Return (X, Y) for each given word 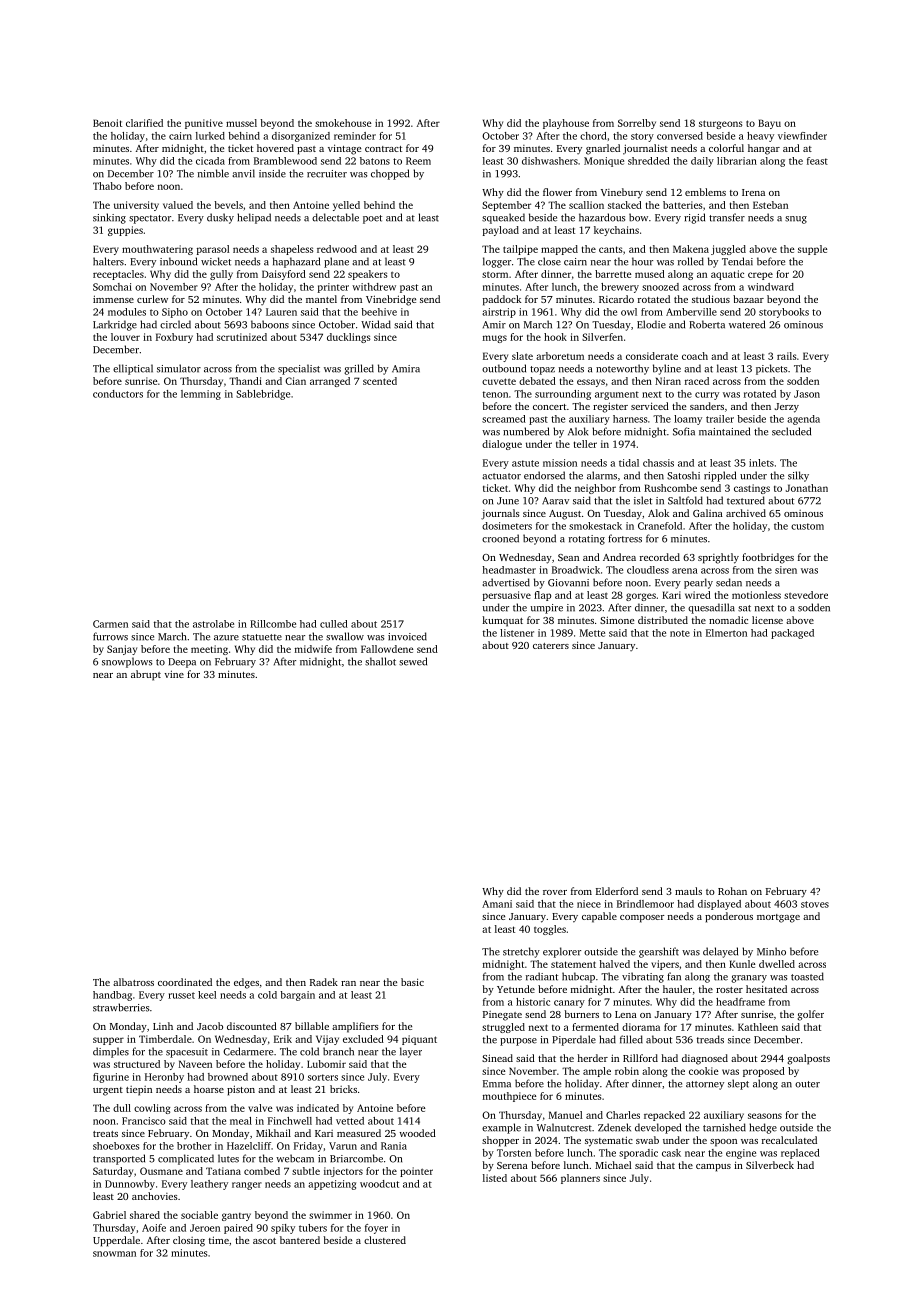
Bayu (769, 124)
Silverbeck (770, 1165)
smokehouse (343, 123)
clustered (385, 1240)
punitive (204, 124)
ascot (264, 1241)
